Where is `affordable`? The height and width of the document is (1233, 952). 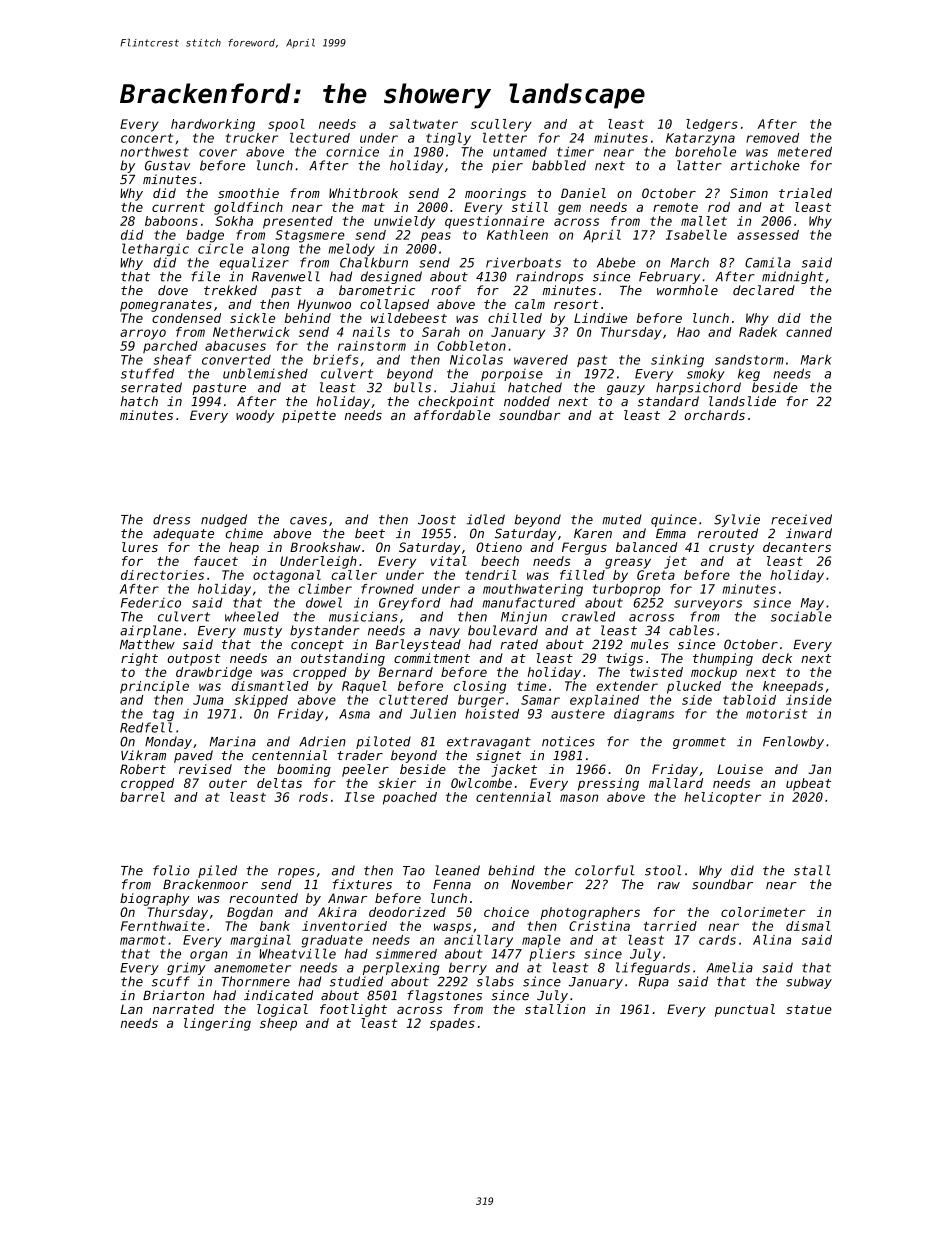
affordable is located at coordinates (452, 415).
